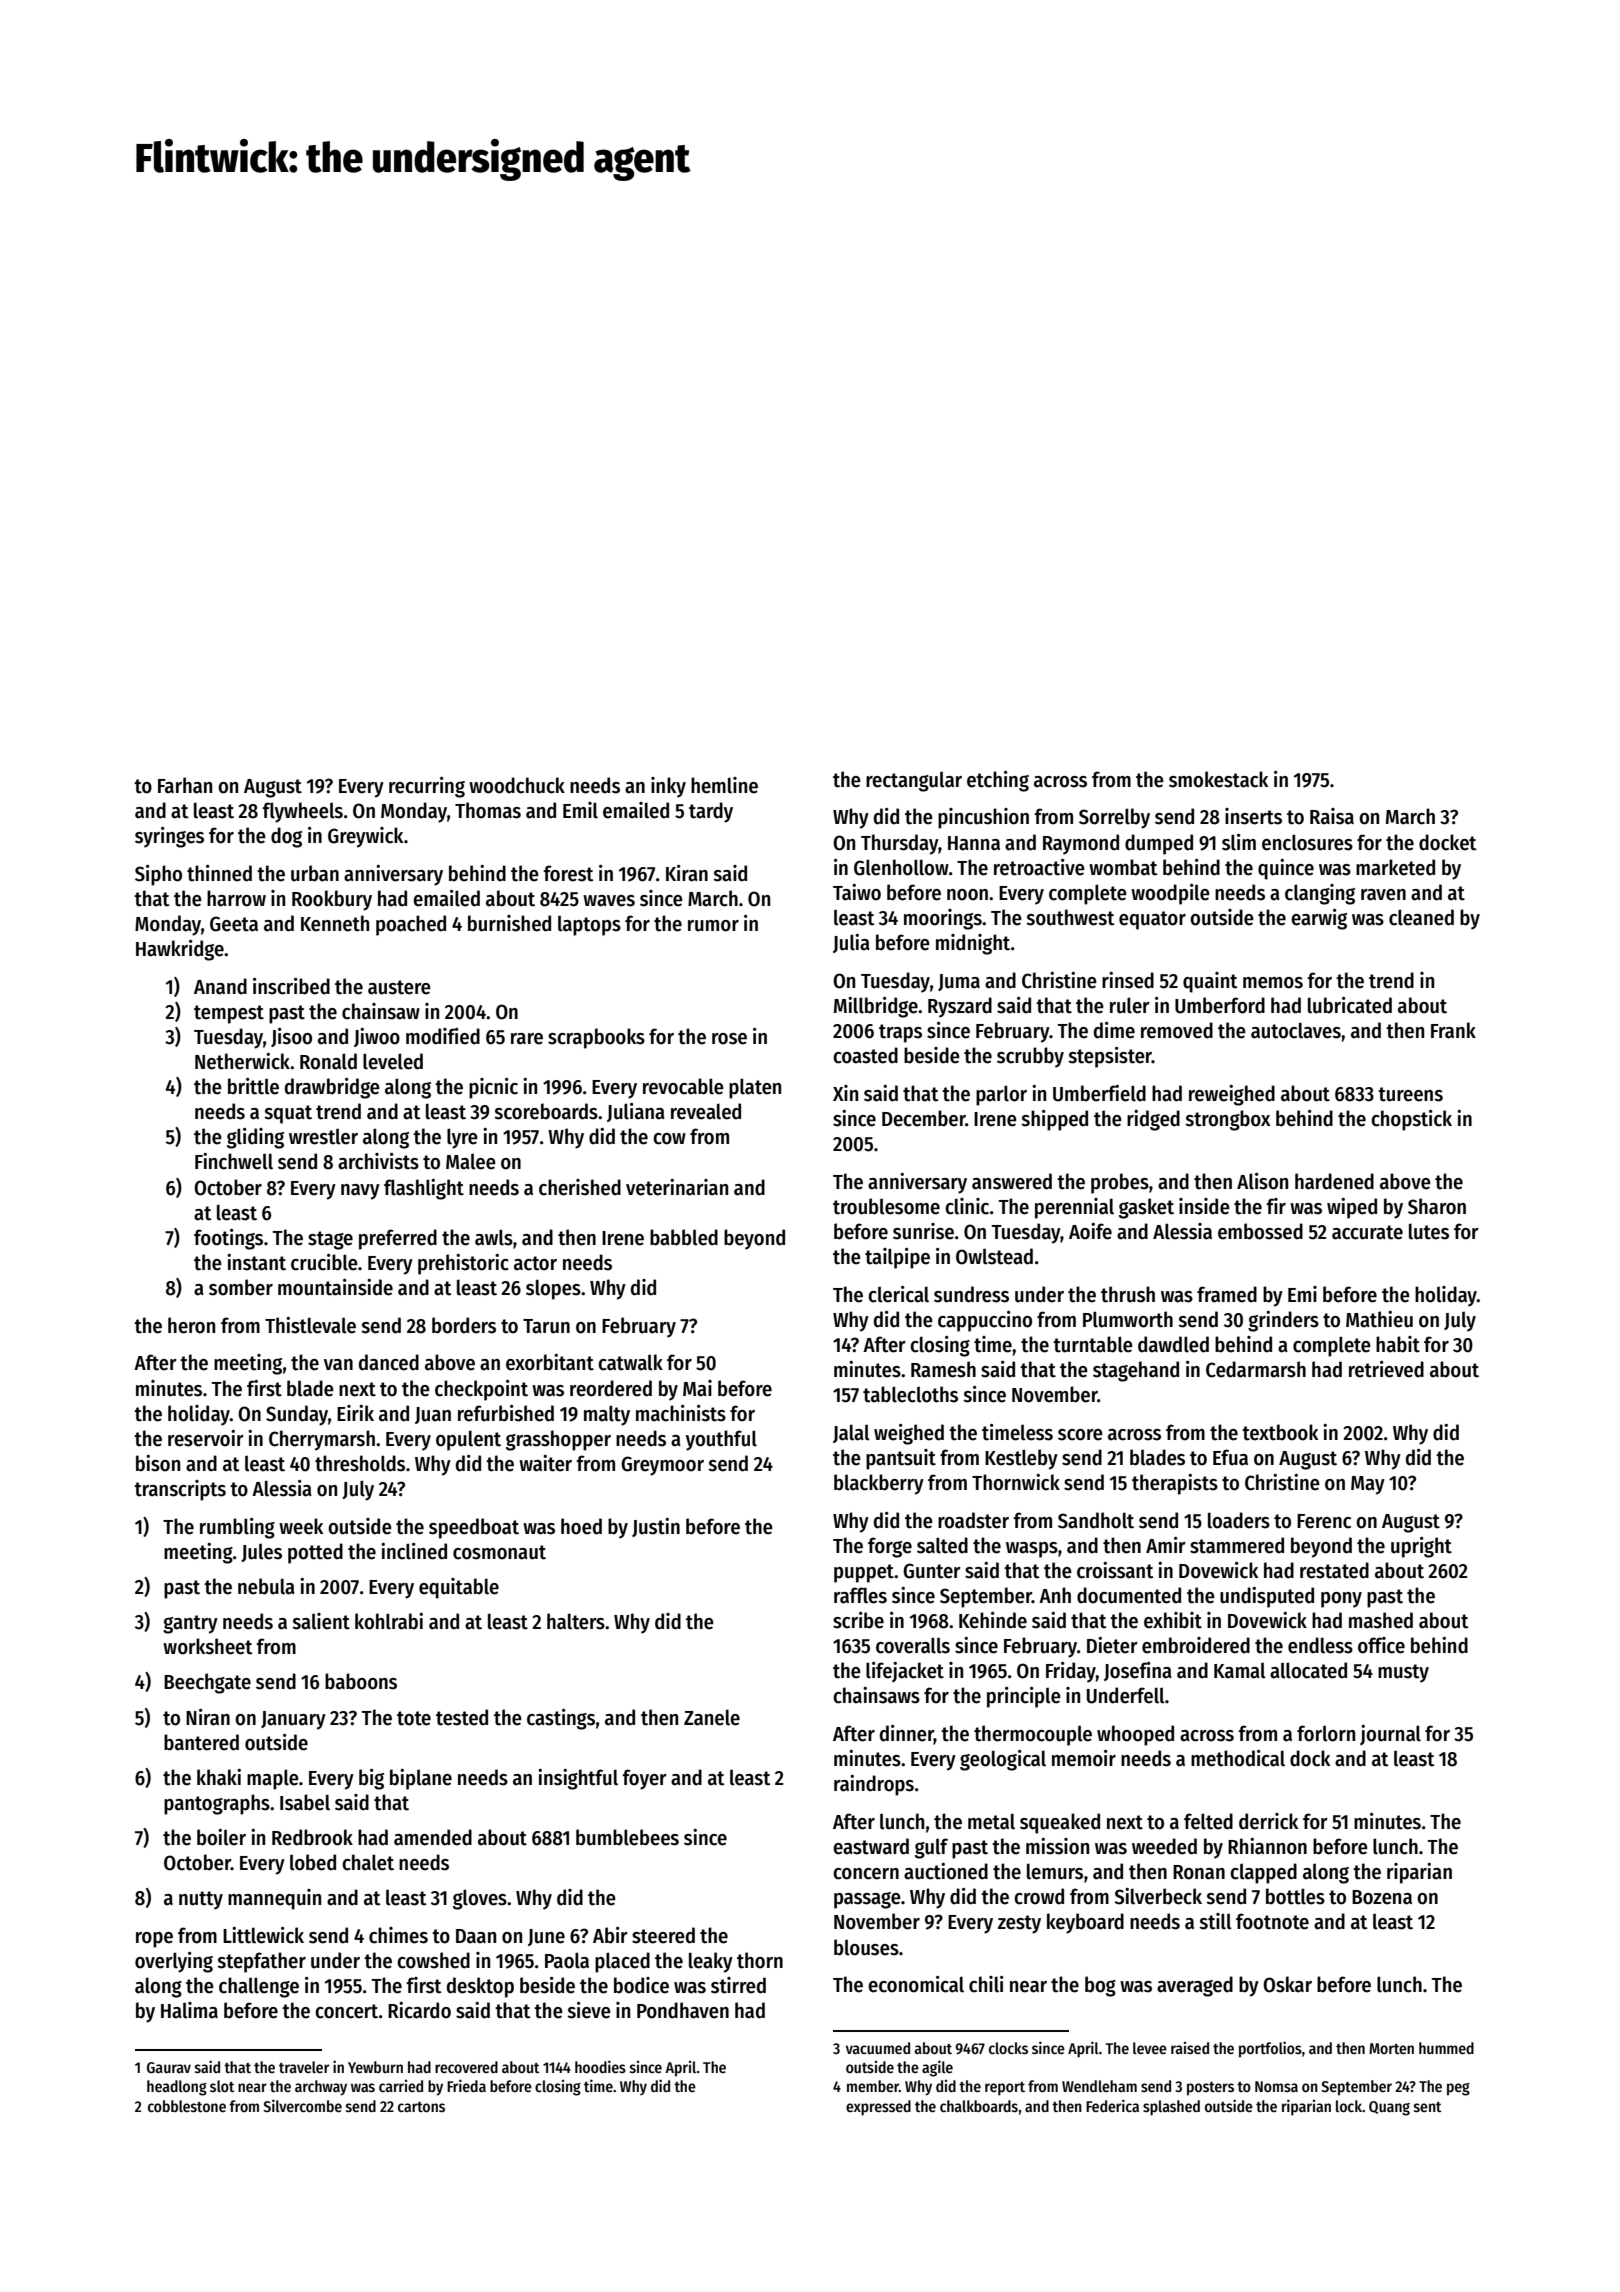 The height and width of the screenshot is (2292, 1620). What do you see at coordinates (158, 1463) in the screenshot?
I see `bison` at bounding box center [158, 1463].
